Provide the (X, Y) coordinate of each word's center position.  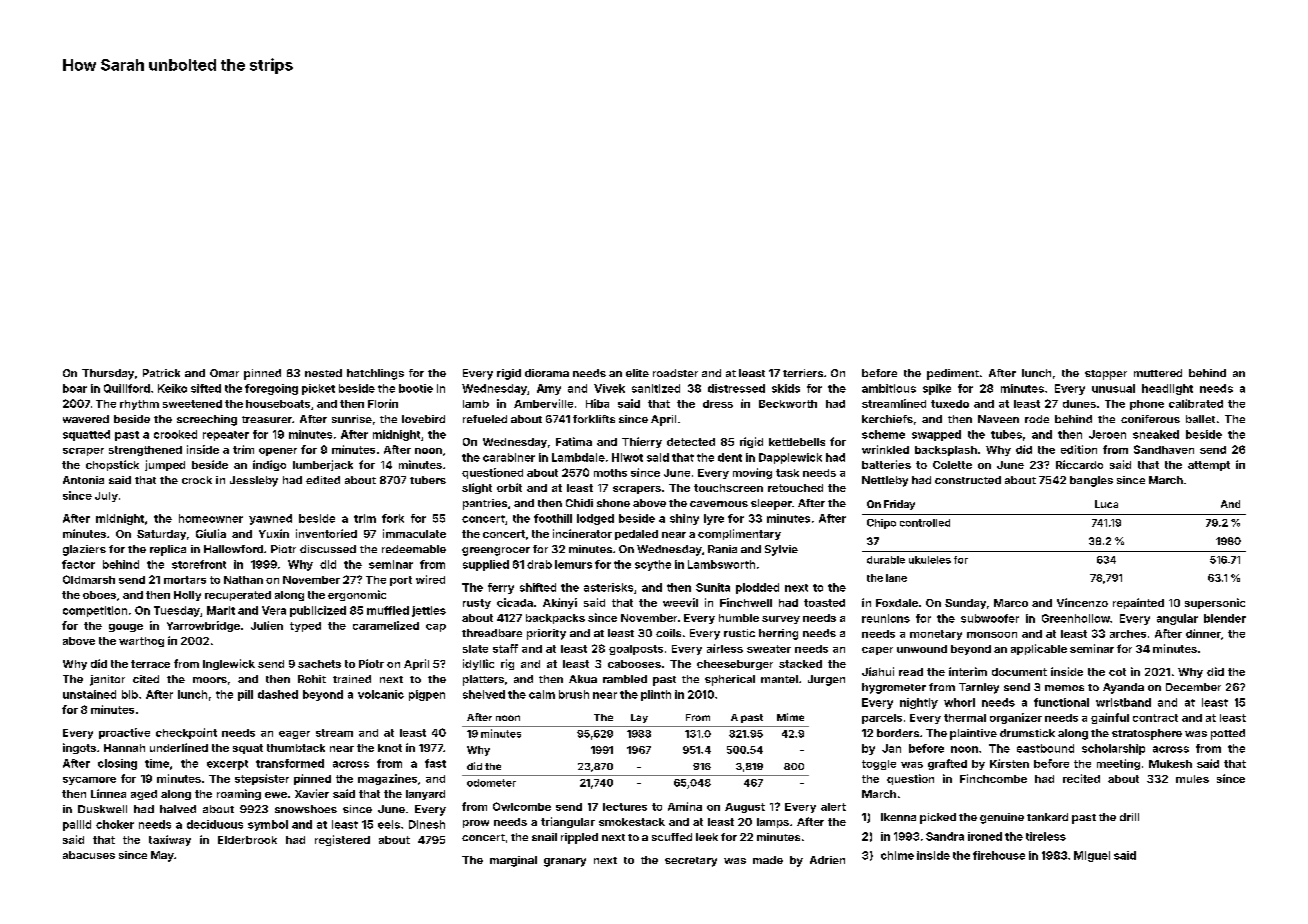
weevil (680, 602)
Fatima (574, 441)
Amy (549, 389)
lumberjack (323, 465)
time (157, 763)
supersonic (1215, 603)
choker (115, 824)
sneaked (1156, 434)
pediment (953, 374)
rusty (477, 604)
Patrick (161, 373)
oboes (99, 595)
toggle (879, 765)
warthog (141, 642)
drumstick (1027, 733)
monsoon (992, 635)
